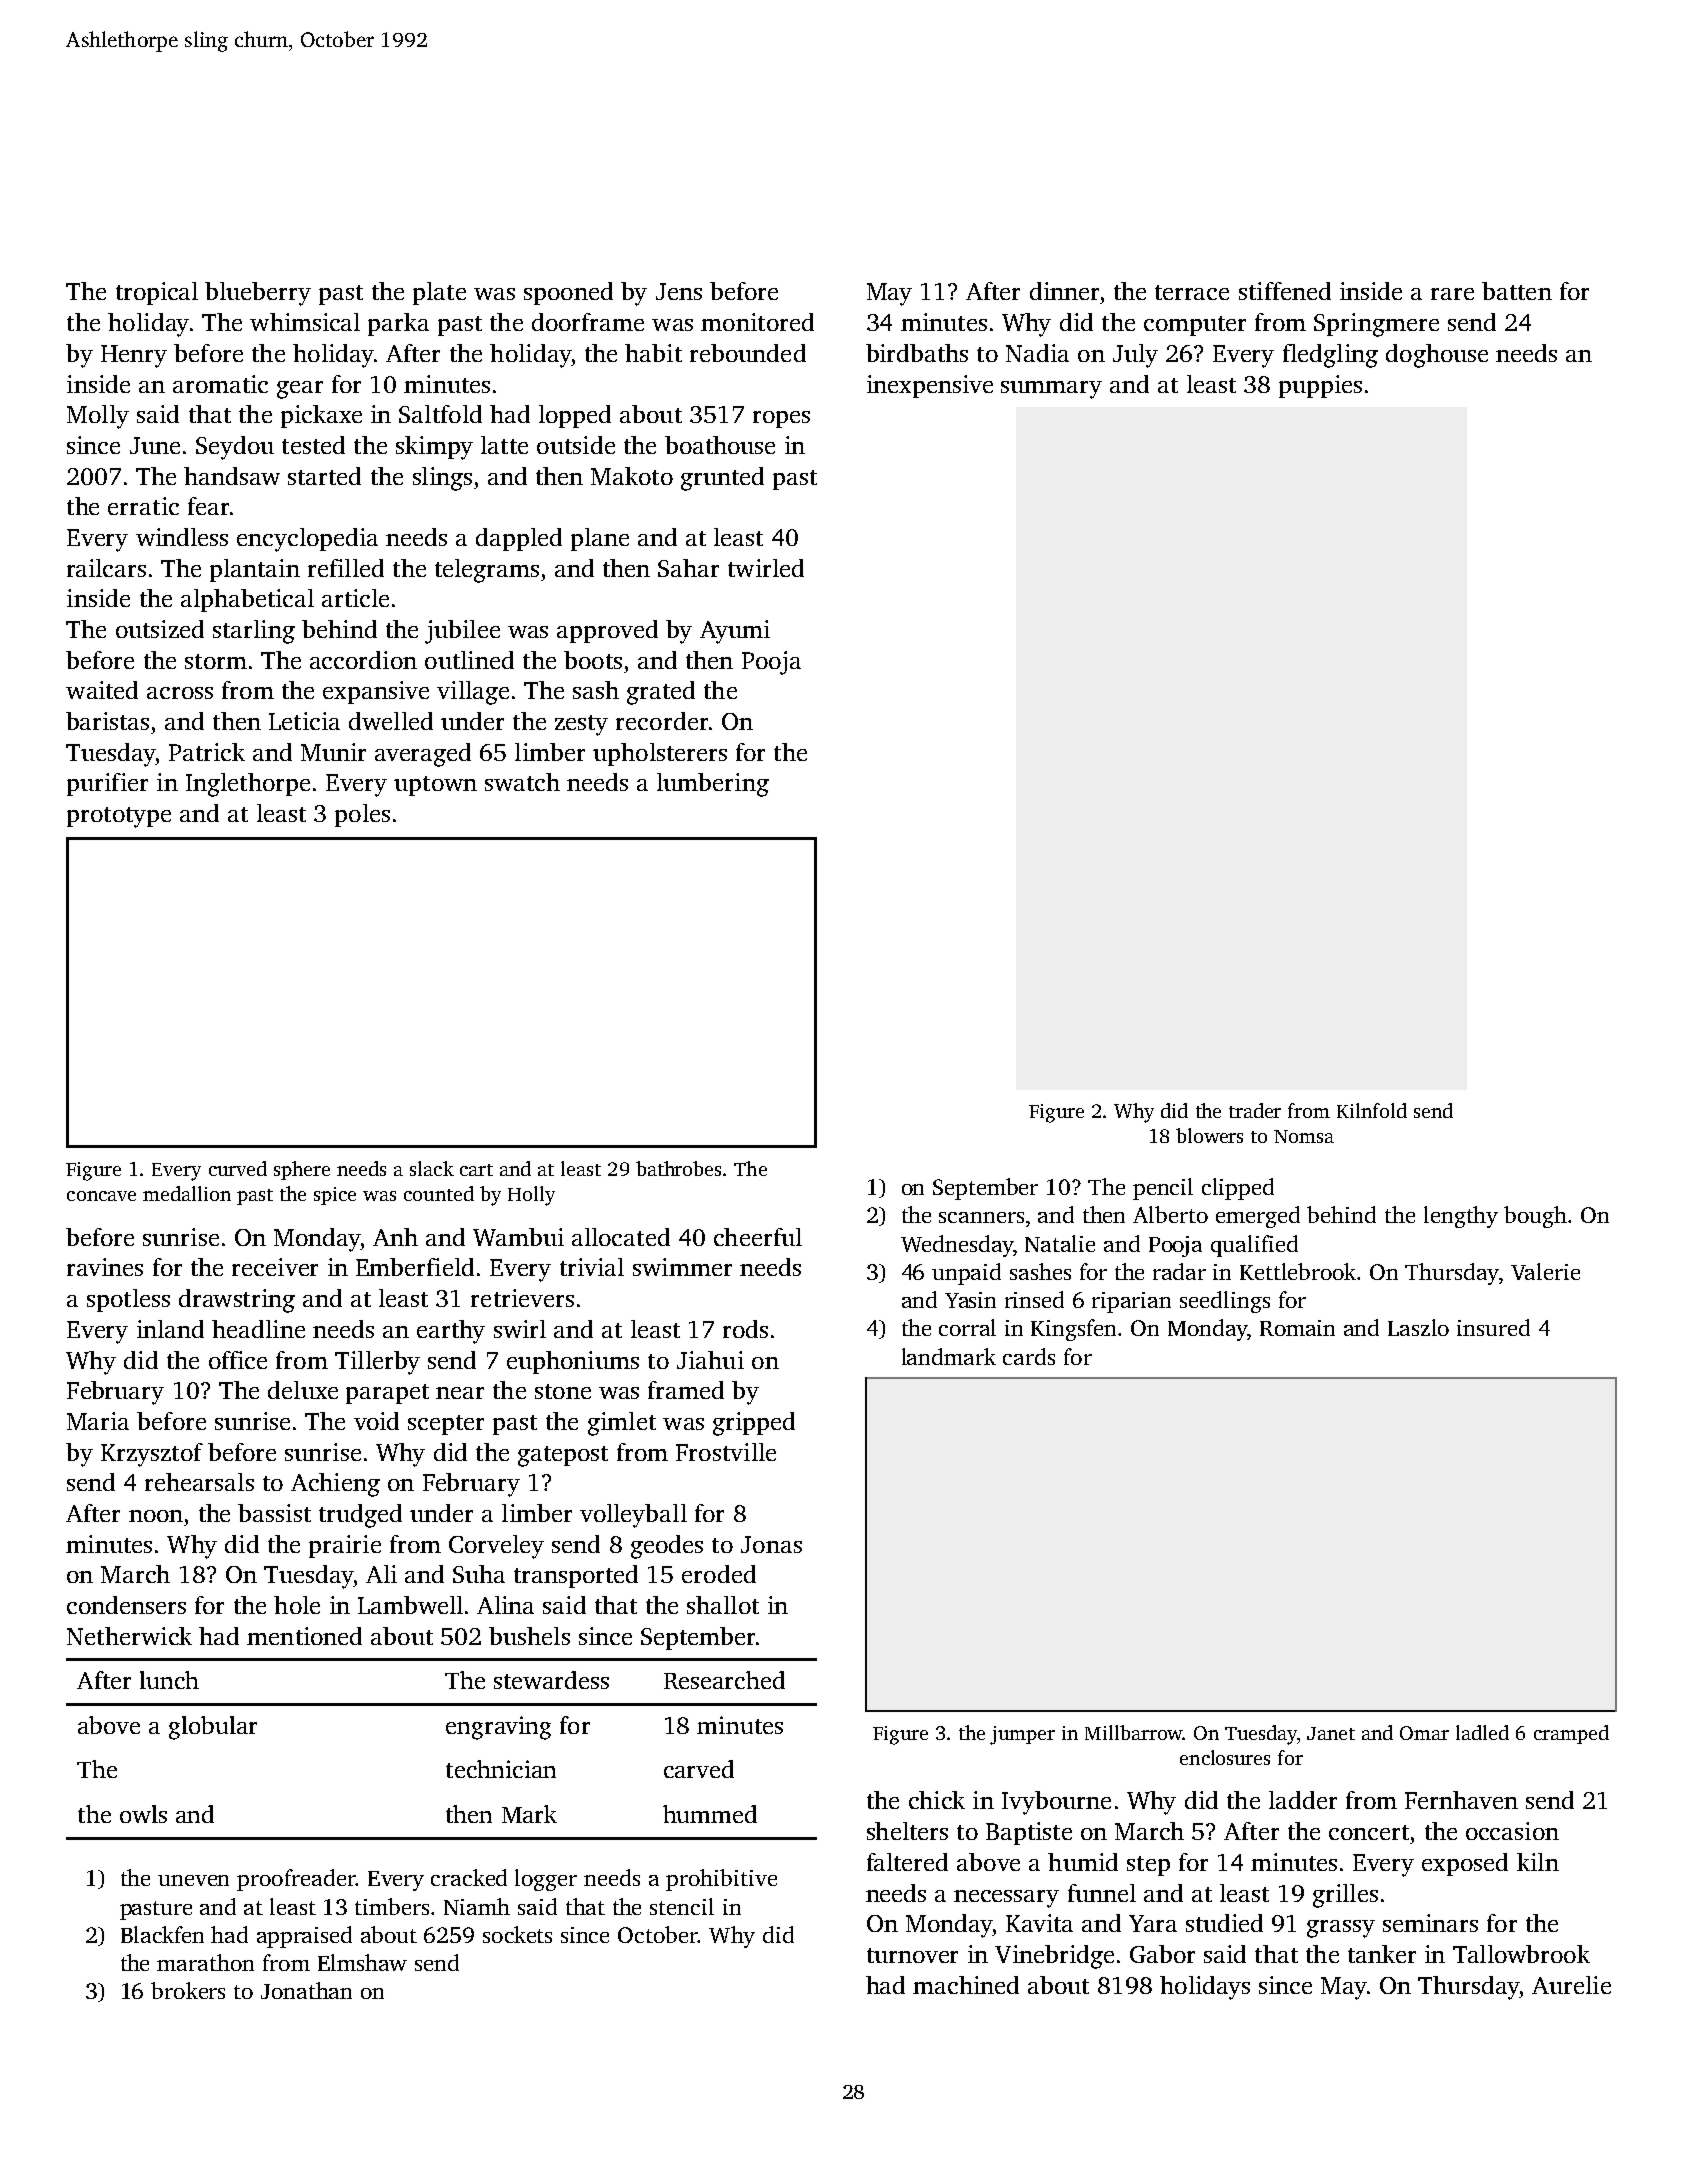 This document has height=2178, width=1683. Describe the element at coordinates (967, 1327) in the document. I see `corral` at that location.
